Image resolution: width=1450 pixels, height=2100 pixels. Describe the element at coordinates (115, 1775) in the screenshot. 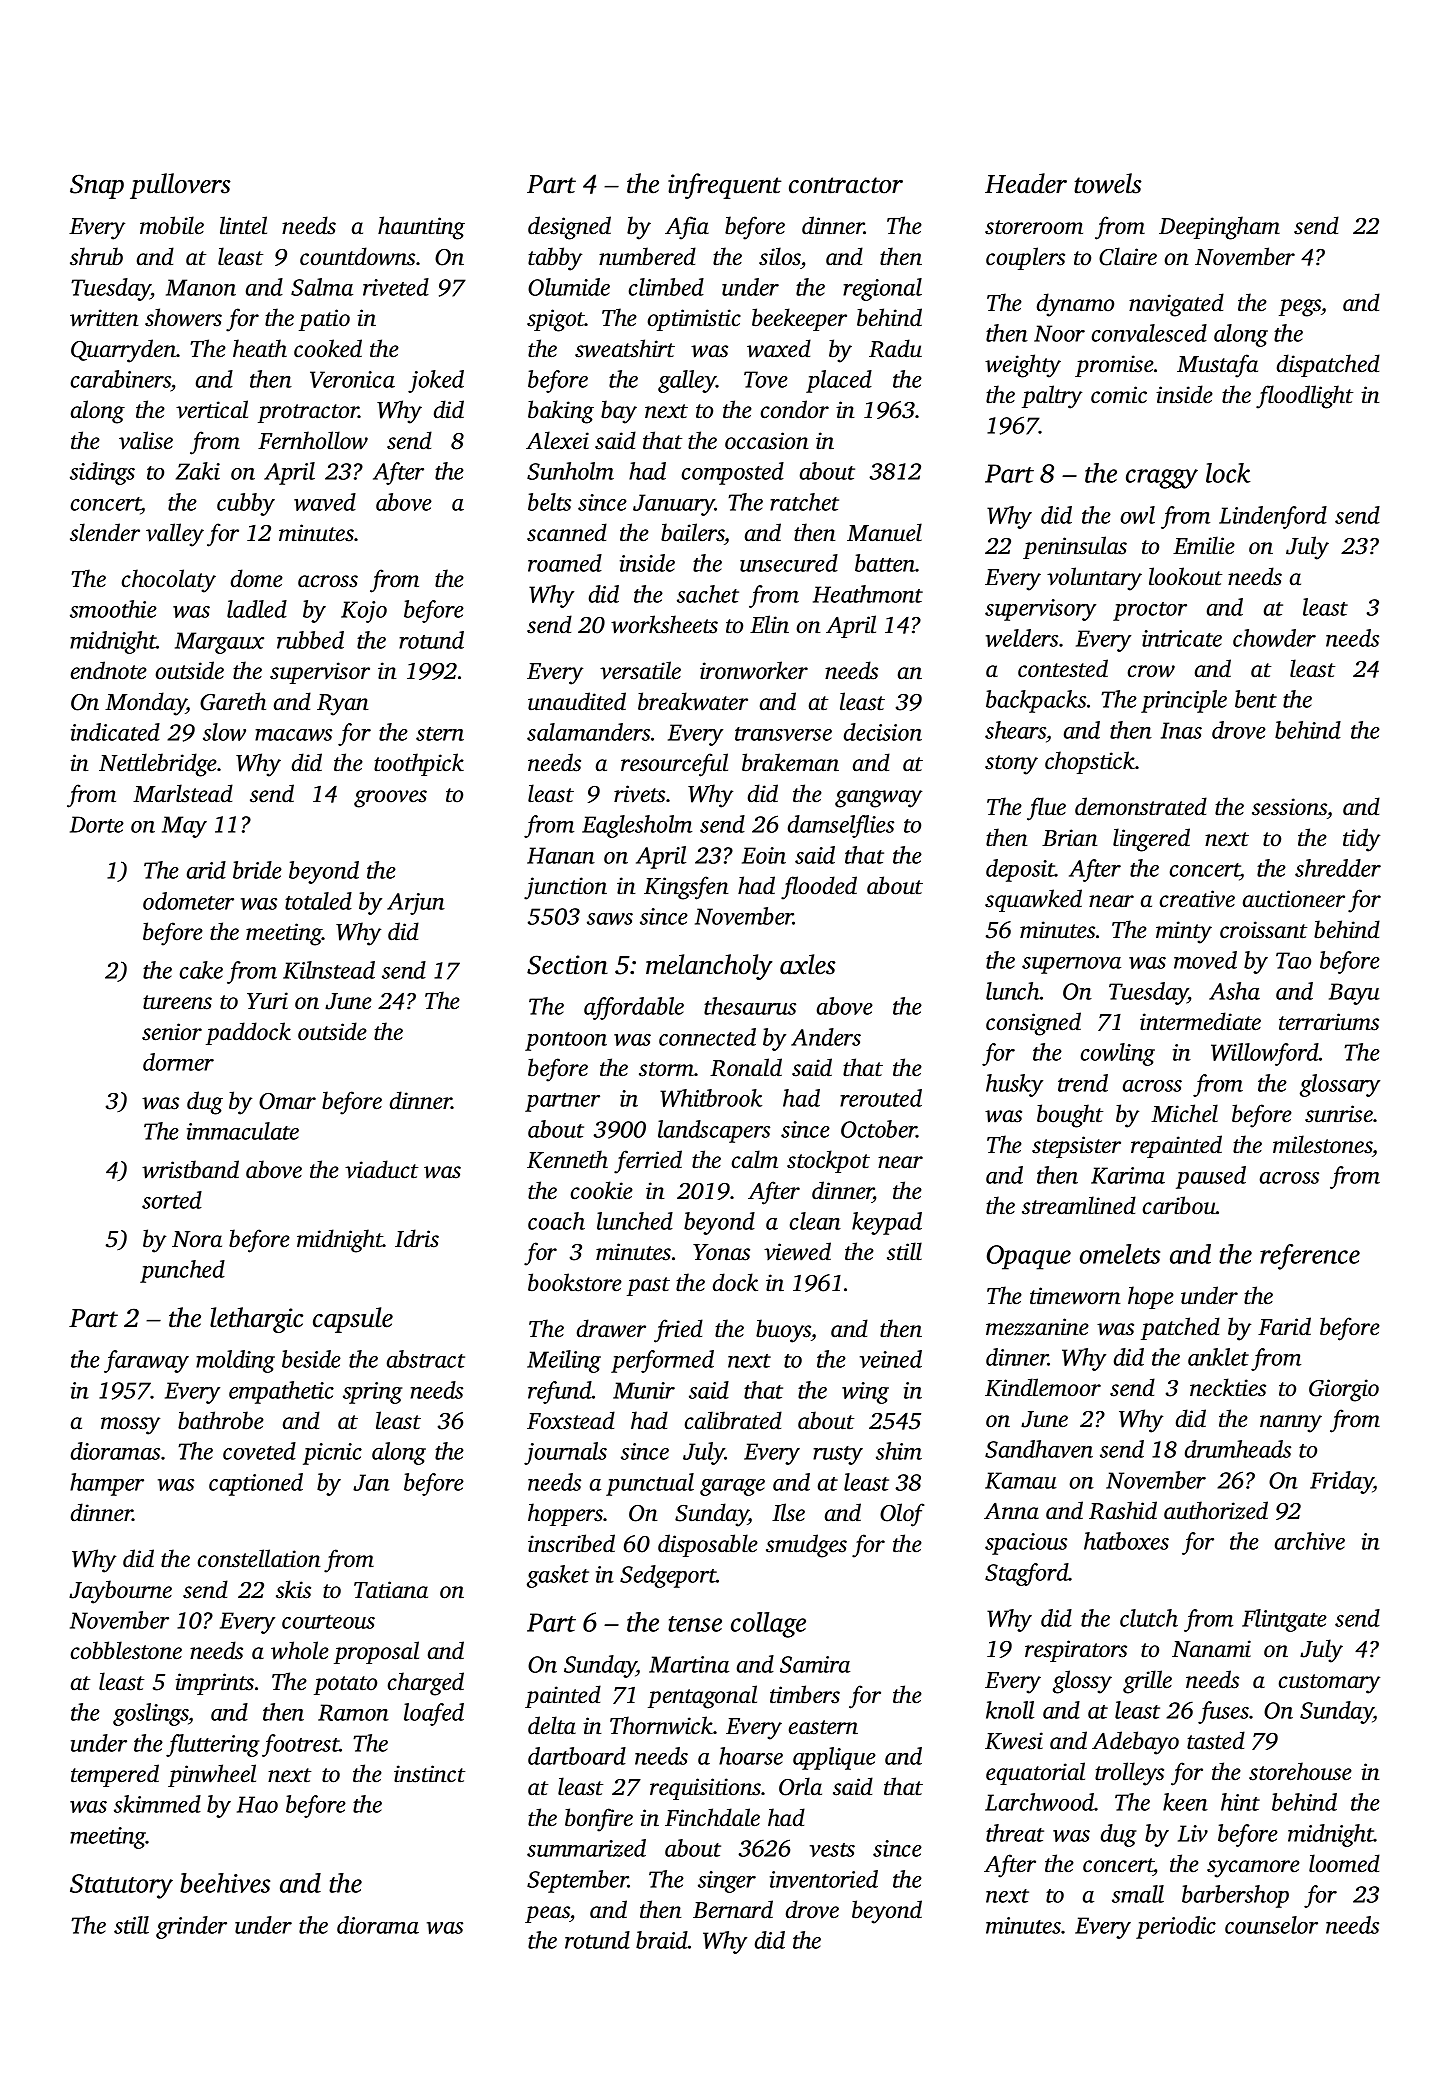

I see `tempered` at that location.
